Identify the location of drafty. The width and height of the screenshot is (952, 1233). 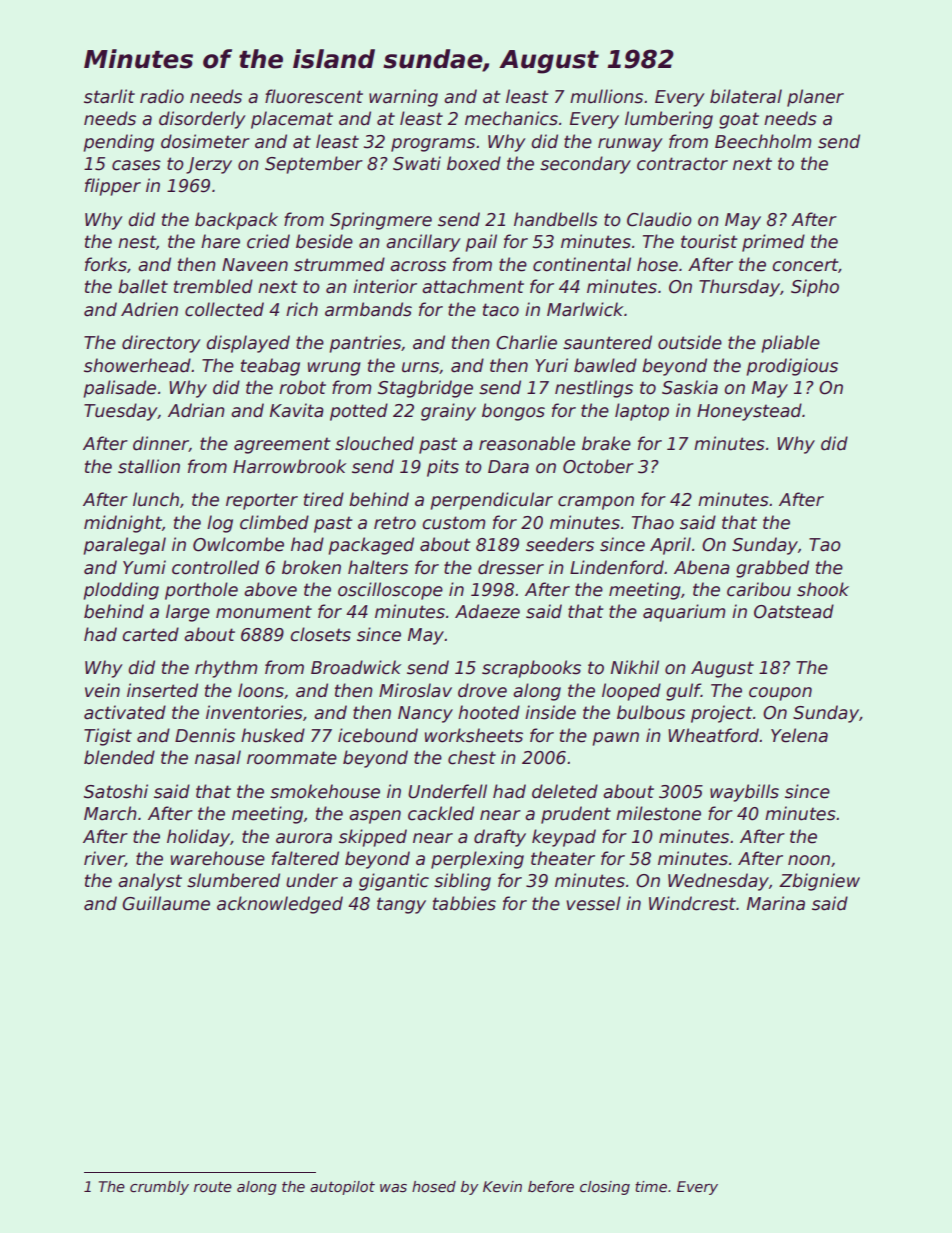
(500, 838).
